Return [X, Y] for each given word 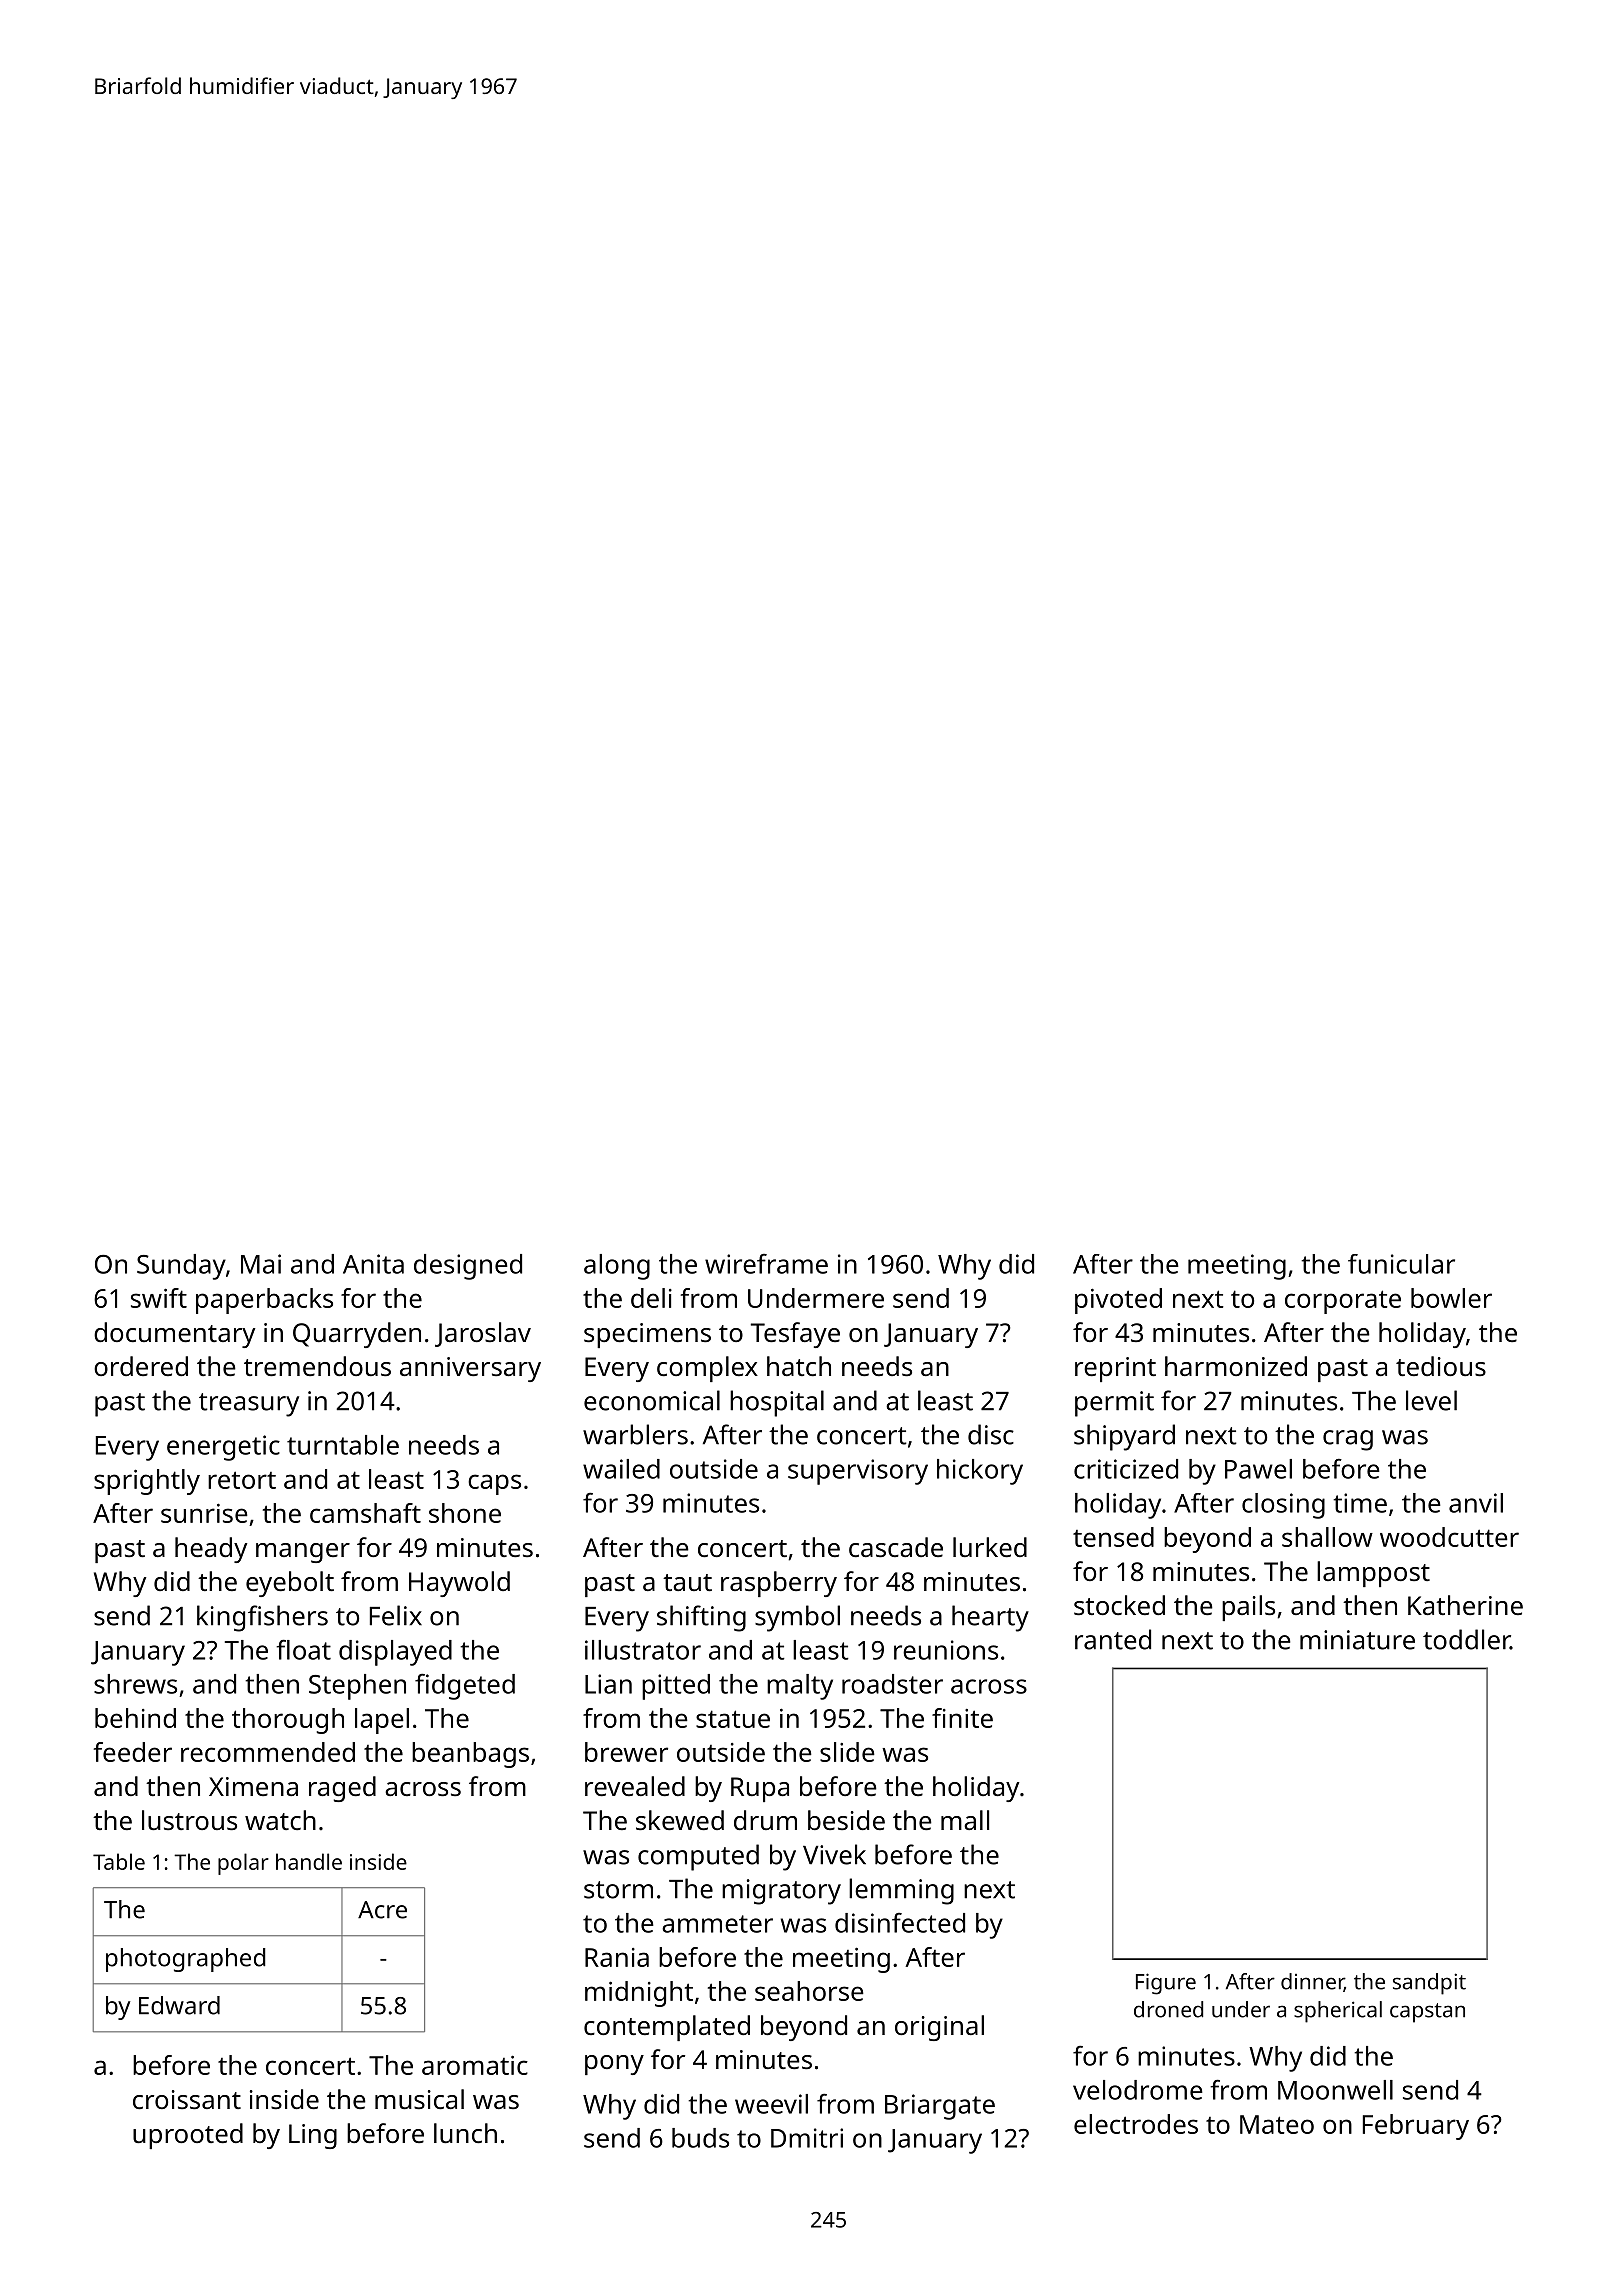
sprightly [147, 1482]
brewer [626, 1752]
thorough [288, 1721]
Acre [382, 1910]
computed [698, 1857]
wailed [621, 1469]
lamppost [1373, 1574]
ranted [1113, 1639]
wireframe [766, 1264]
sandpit [1429, 1984]
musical [419, 2099]
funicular [1401, 1264]
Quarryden [357, 1335]
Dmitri [807, 2138]
